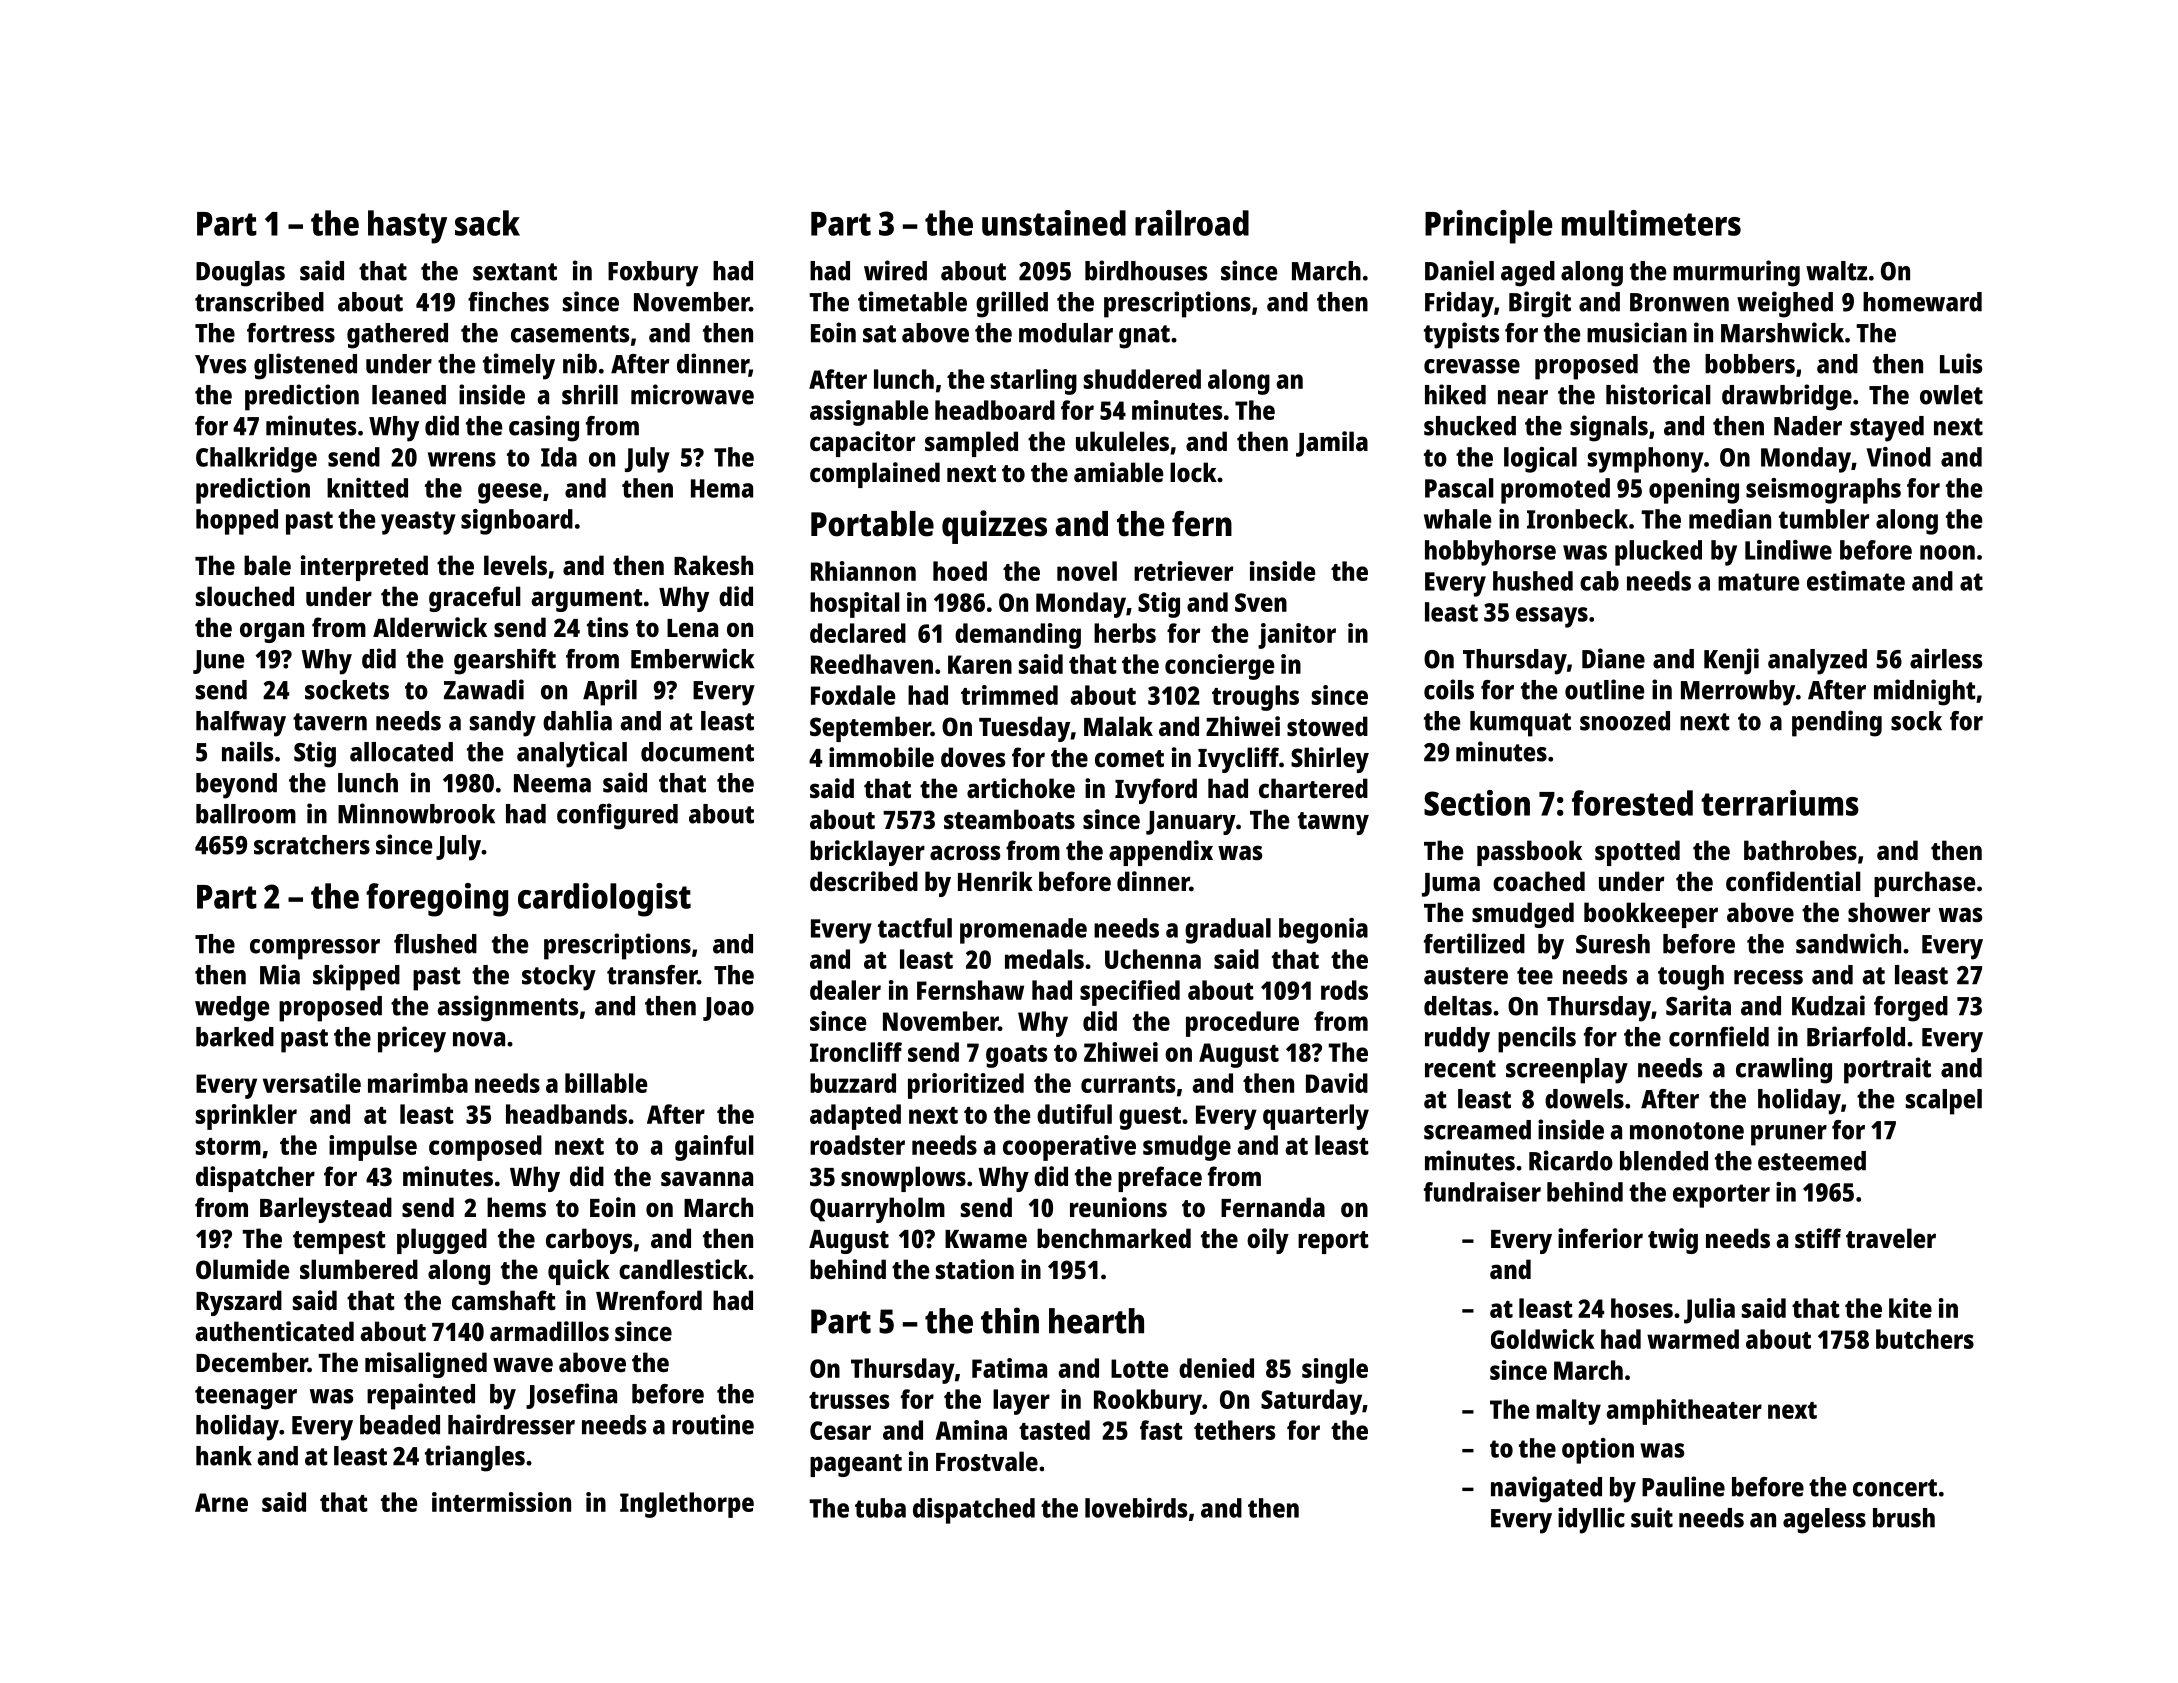  I want to click on Emberwick, so click(692, 658).
